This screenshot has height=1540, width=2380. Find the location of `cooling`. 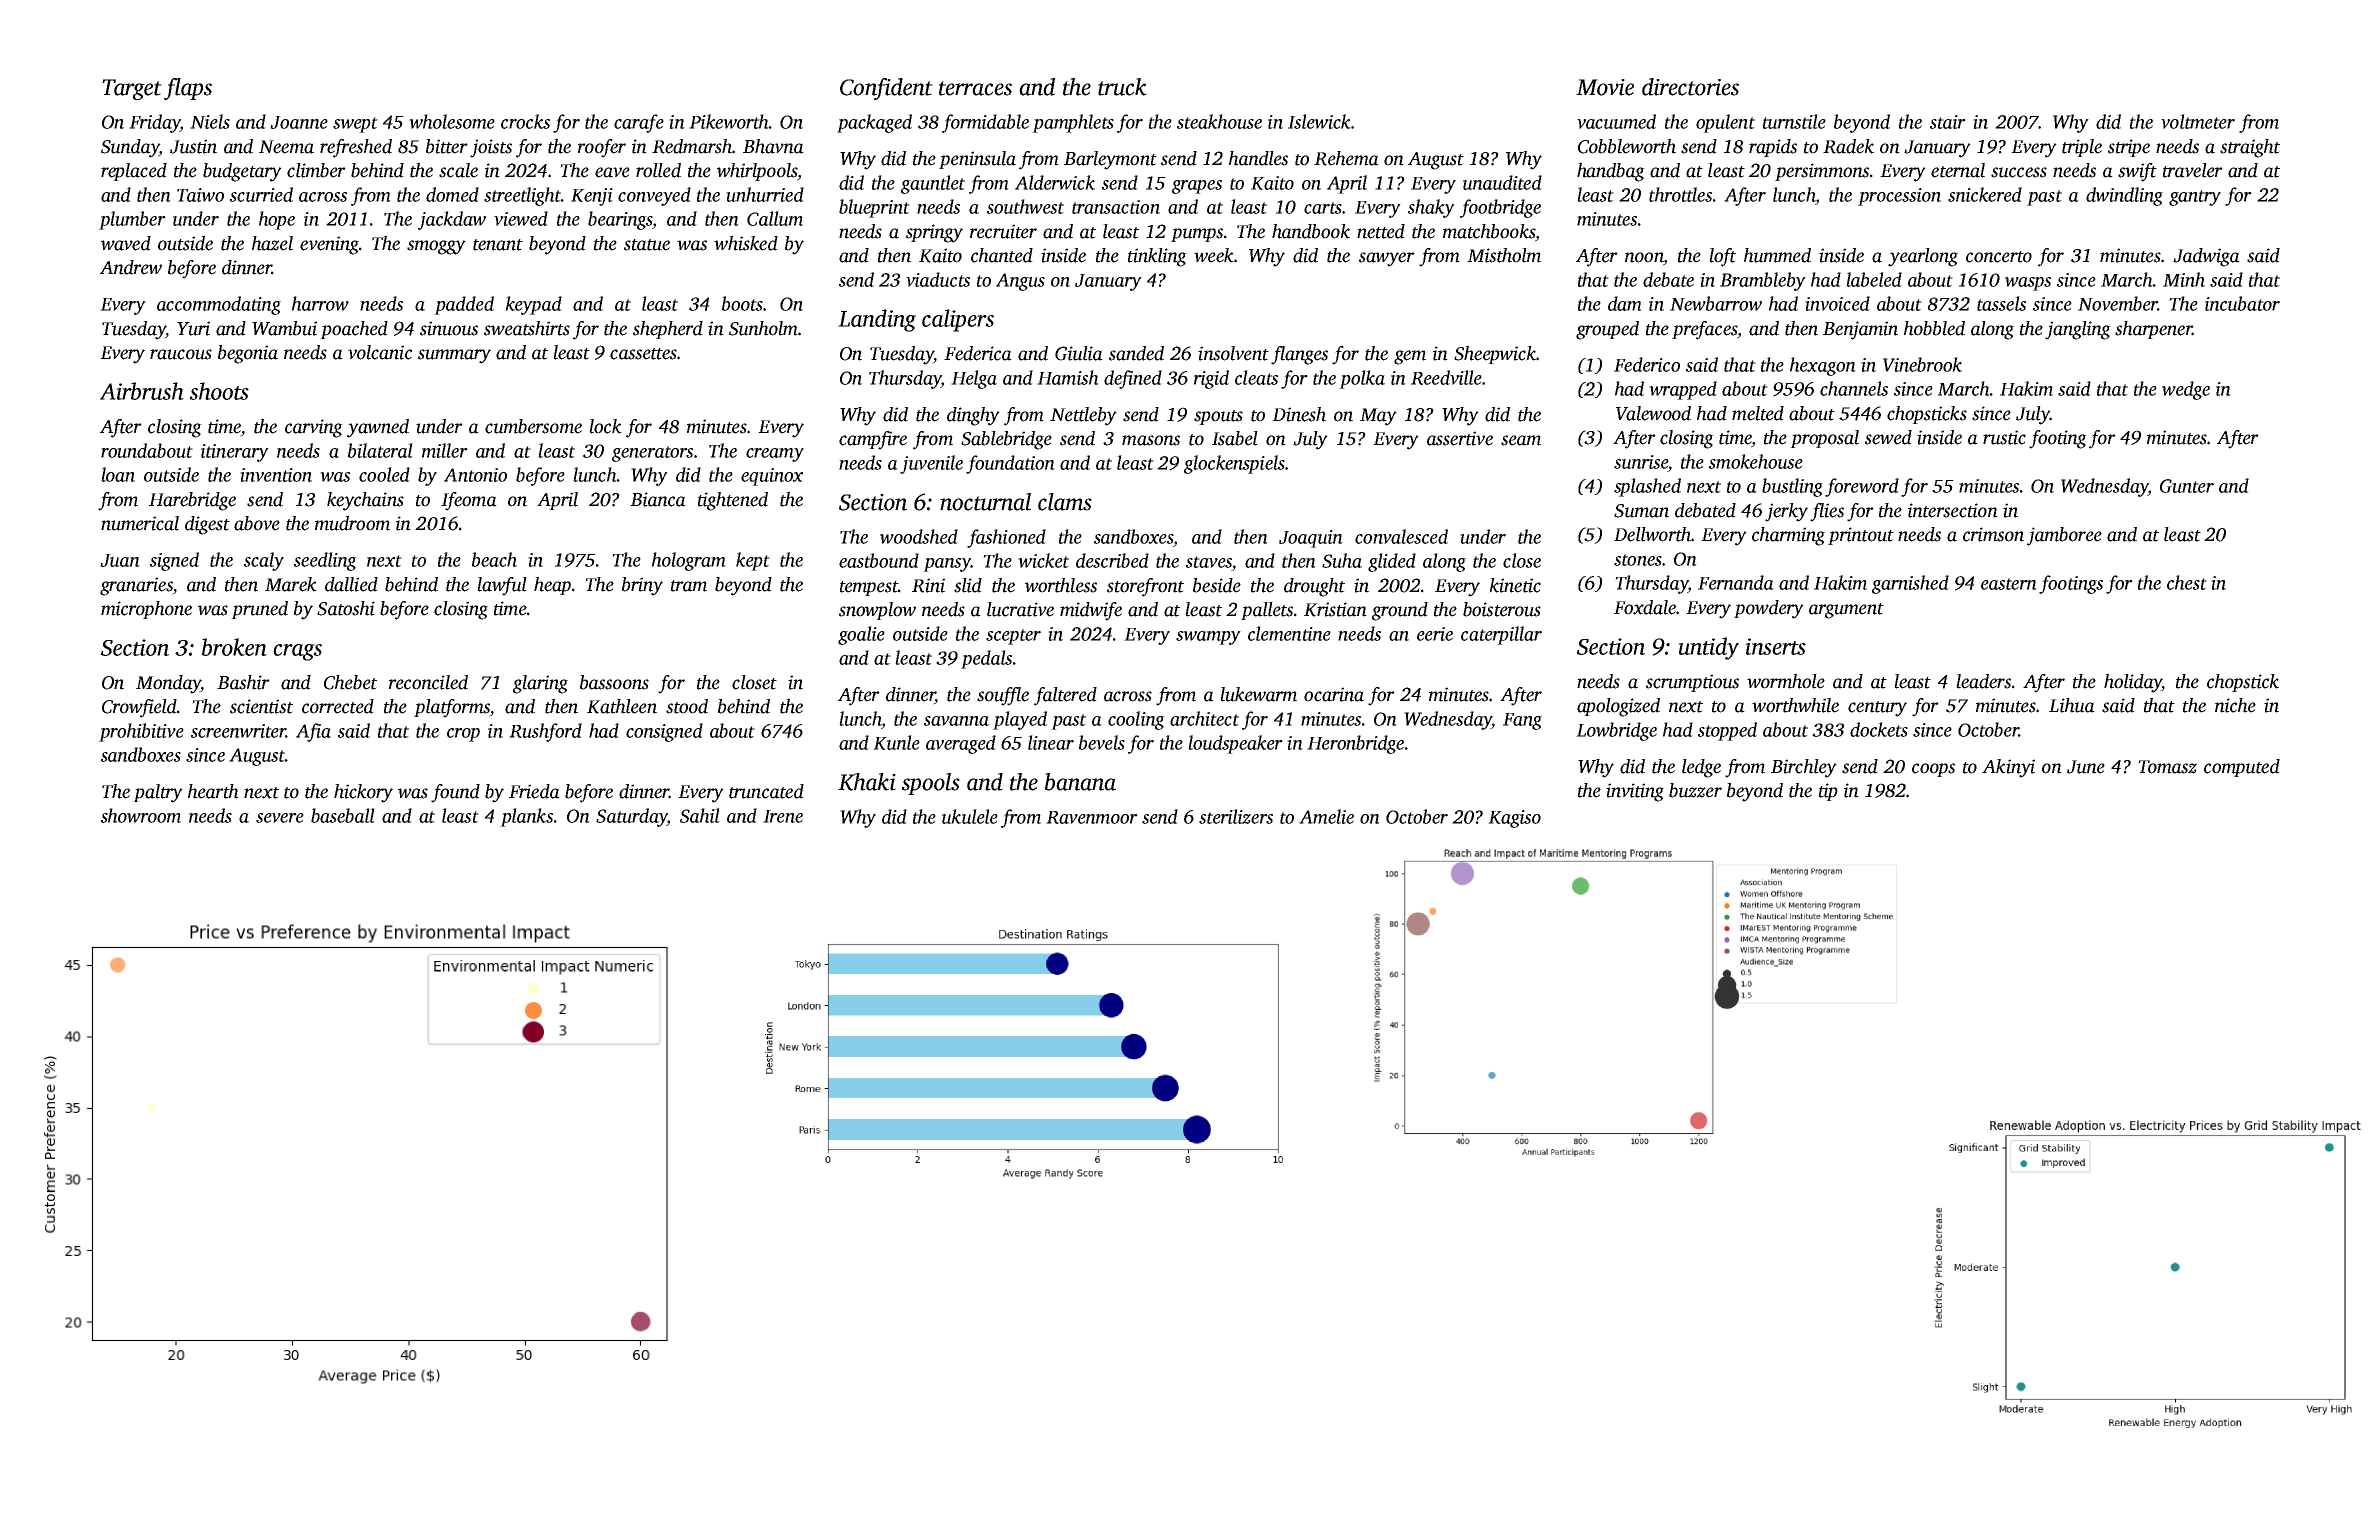

cooling is located at coordinates (1136, 720).
